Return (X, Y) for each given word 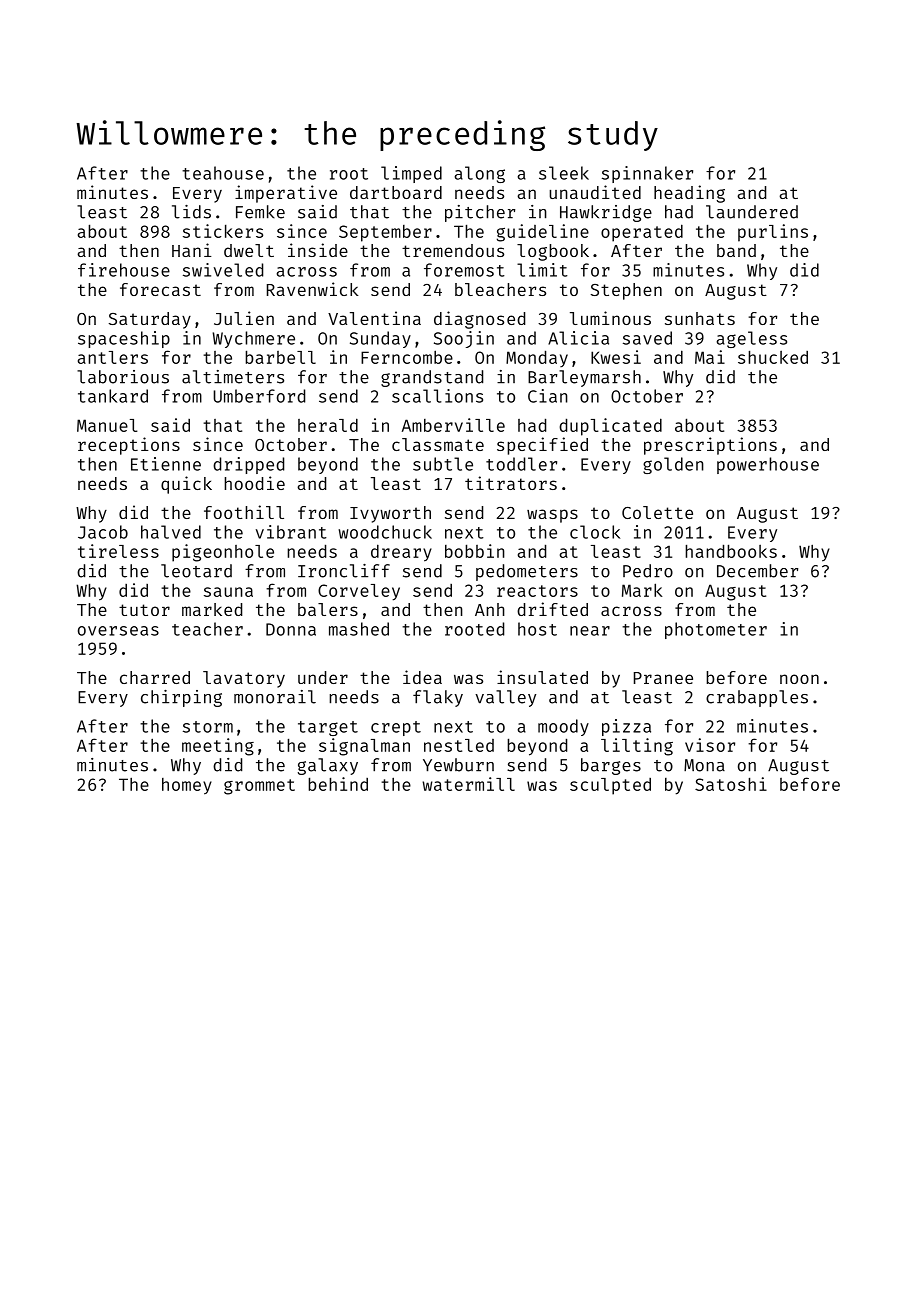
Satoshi (731, 784)
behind (338, 784)
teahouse (223, 173)
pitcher (480, 213)
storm (208, 727)
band (736, 250)
